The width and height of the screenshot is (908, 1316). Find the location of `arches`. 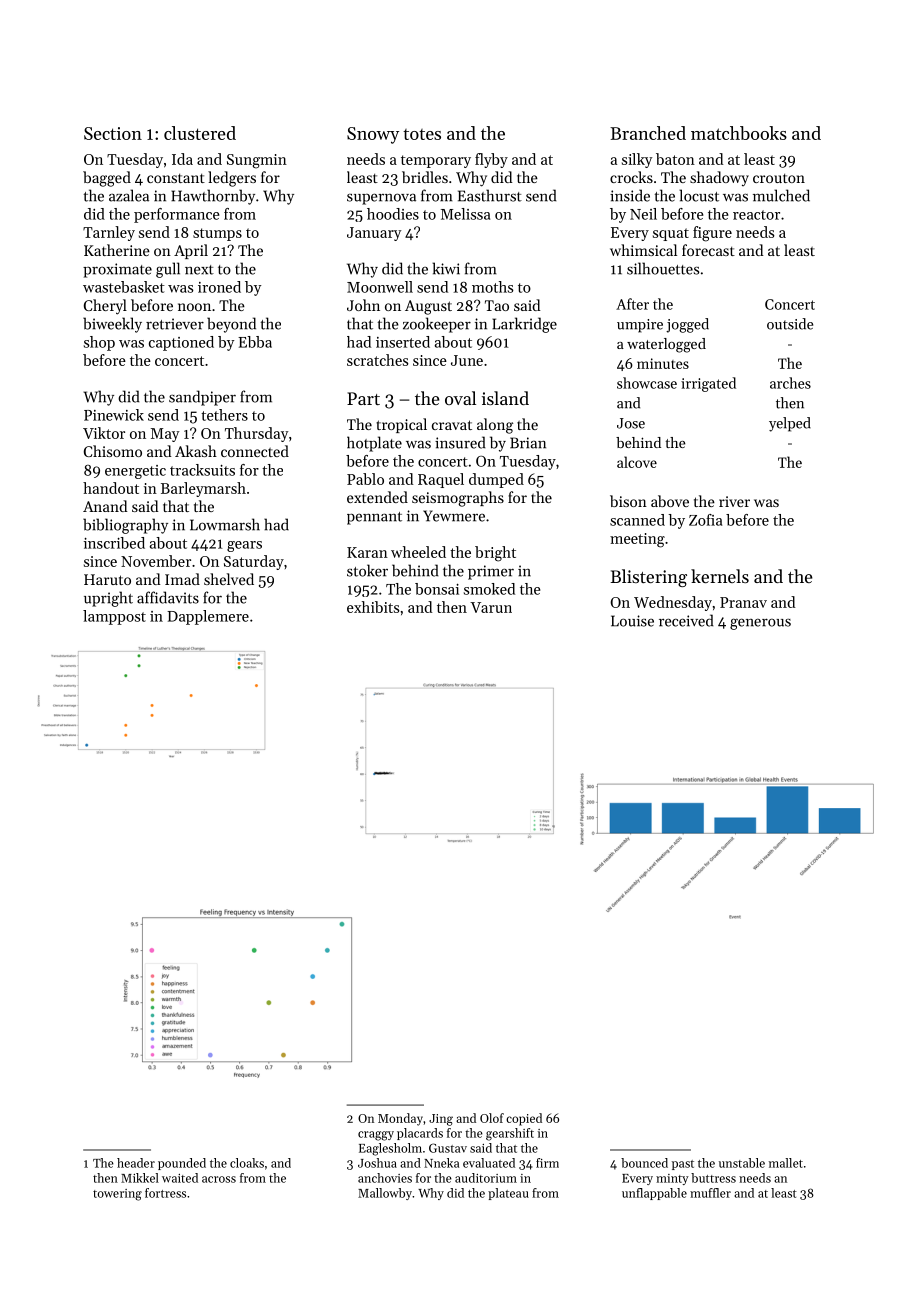

arches is located at coordinates (790, 383).
